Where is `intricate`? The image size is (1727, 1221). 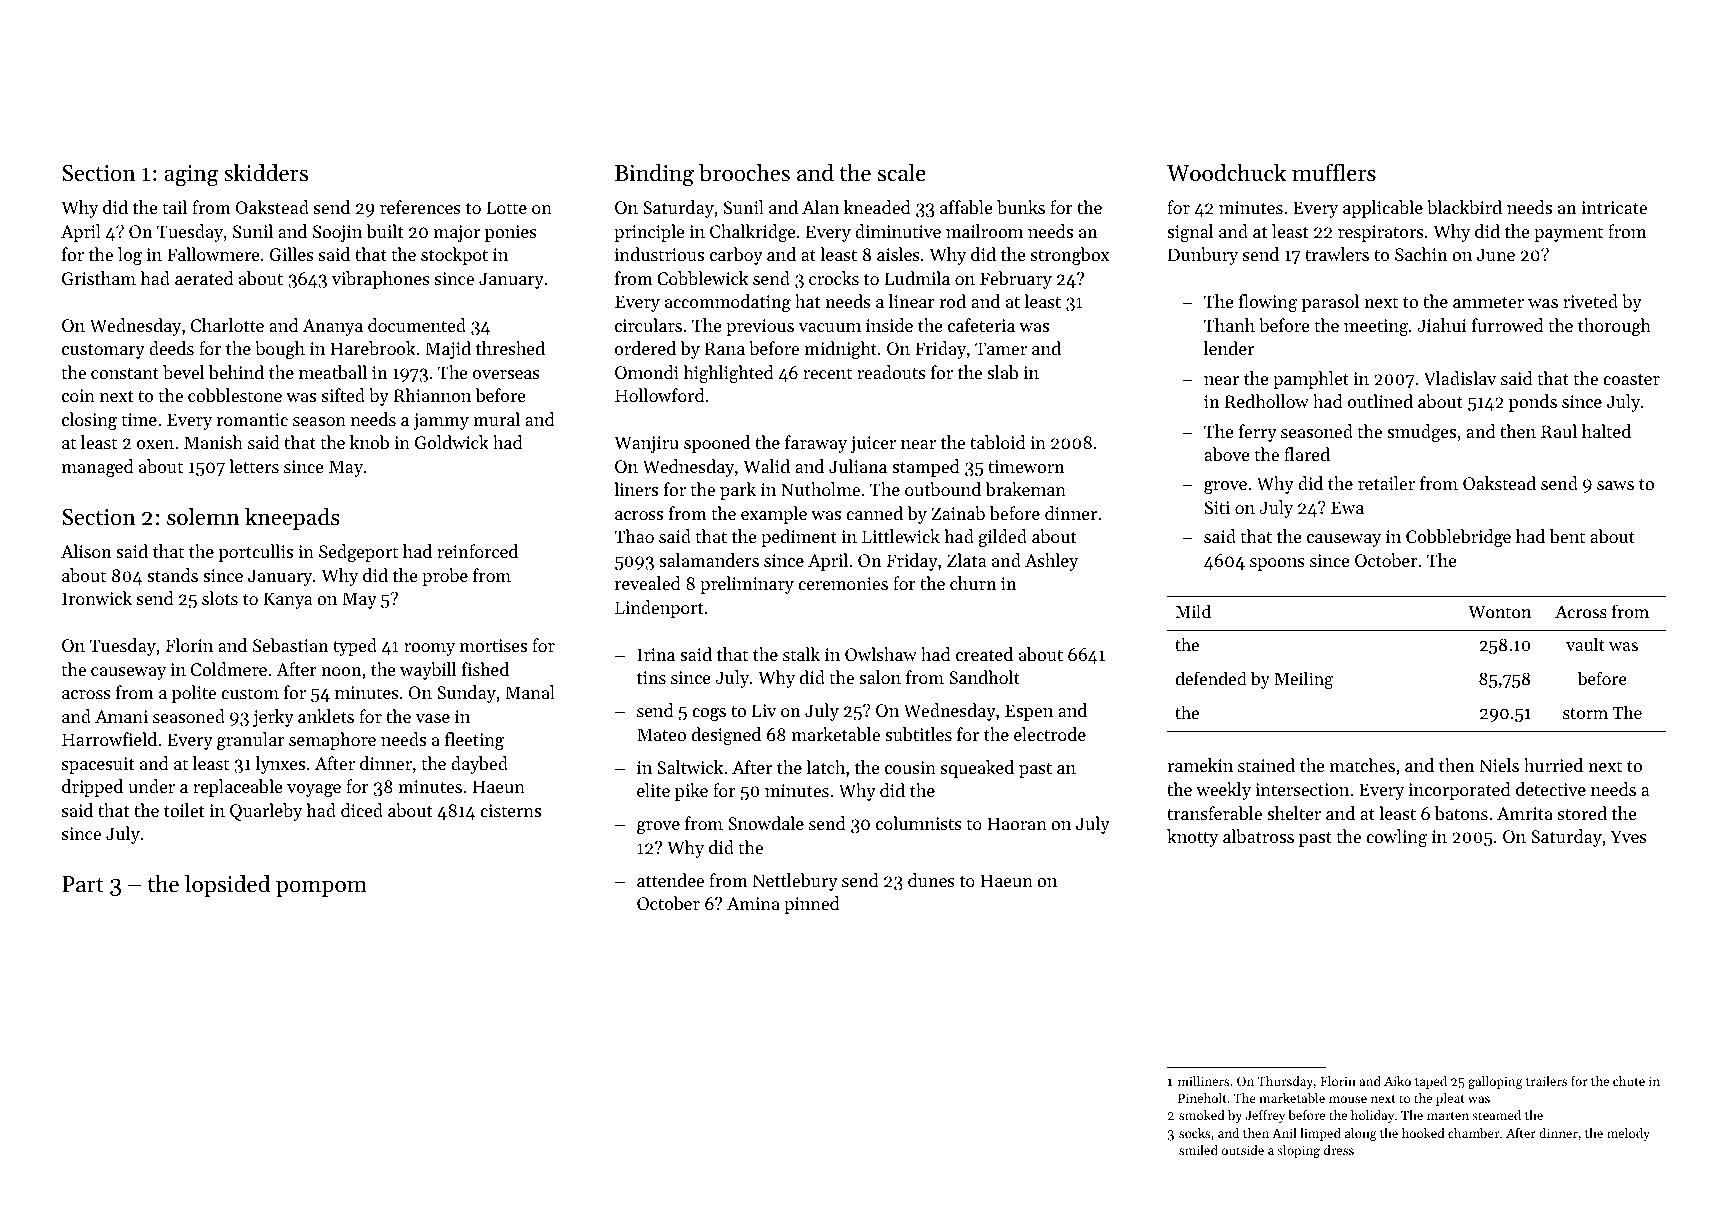 intricate is located at coordinates (1614, 207).
